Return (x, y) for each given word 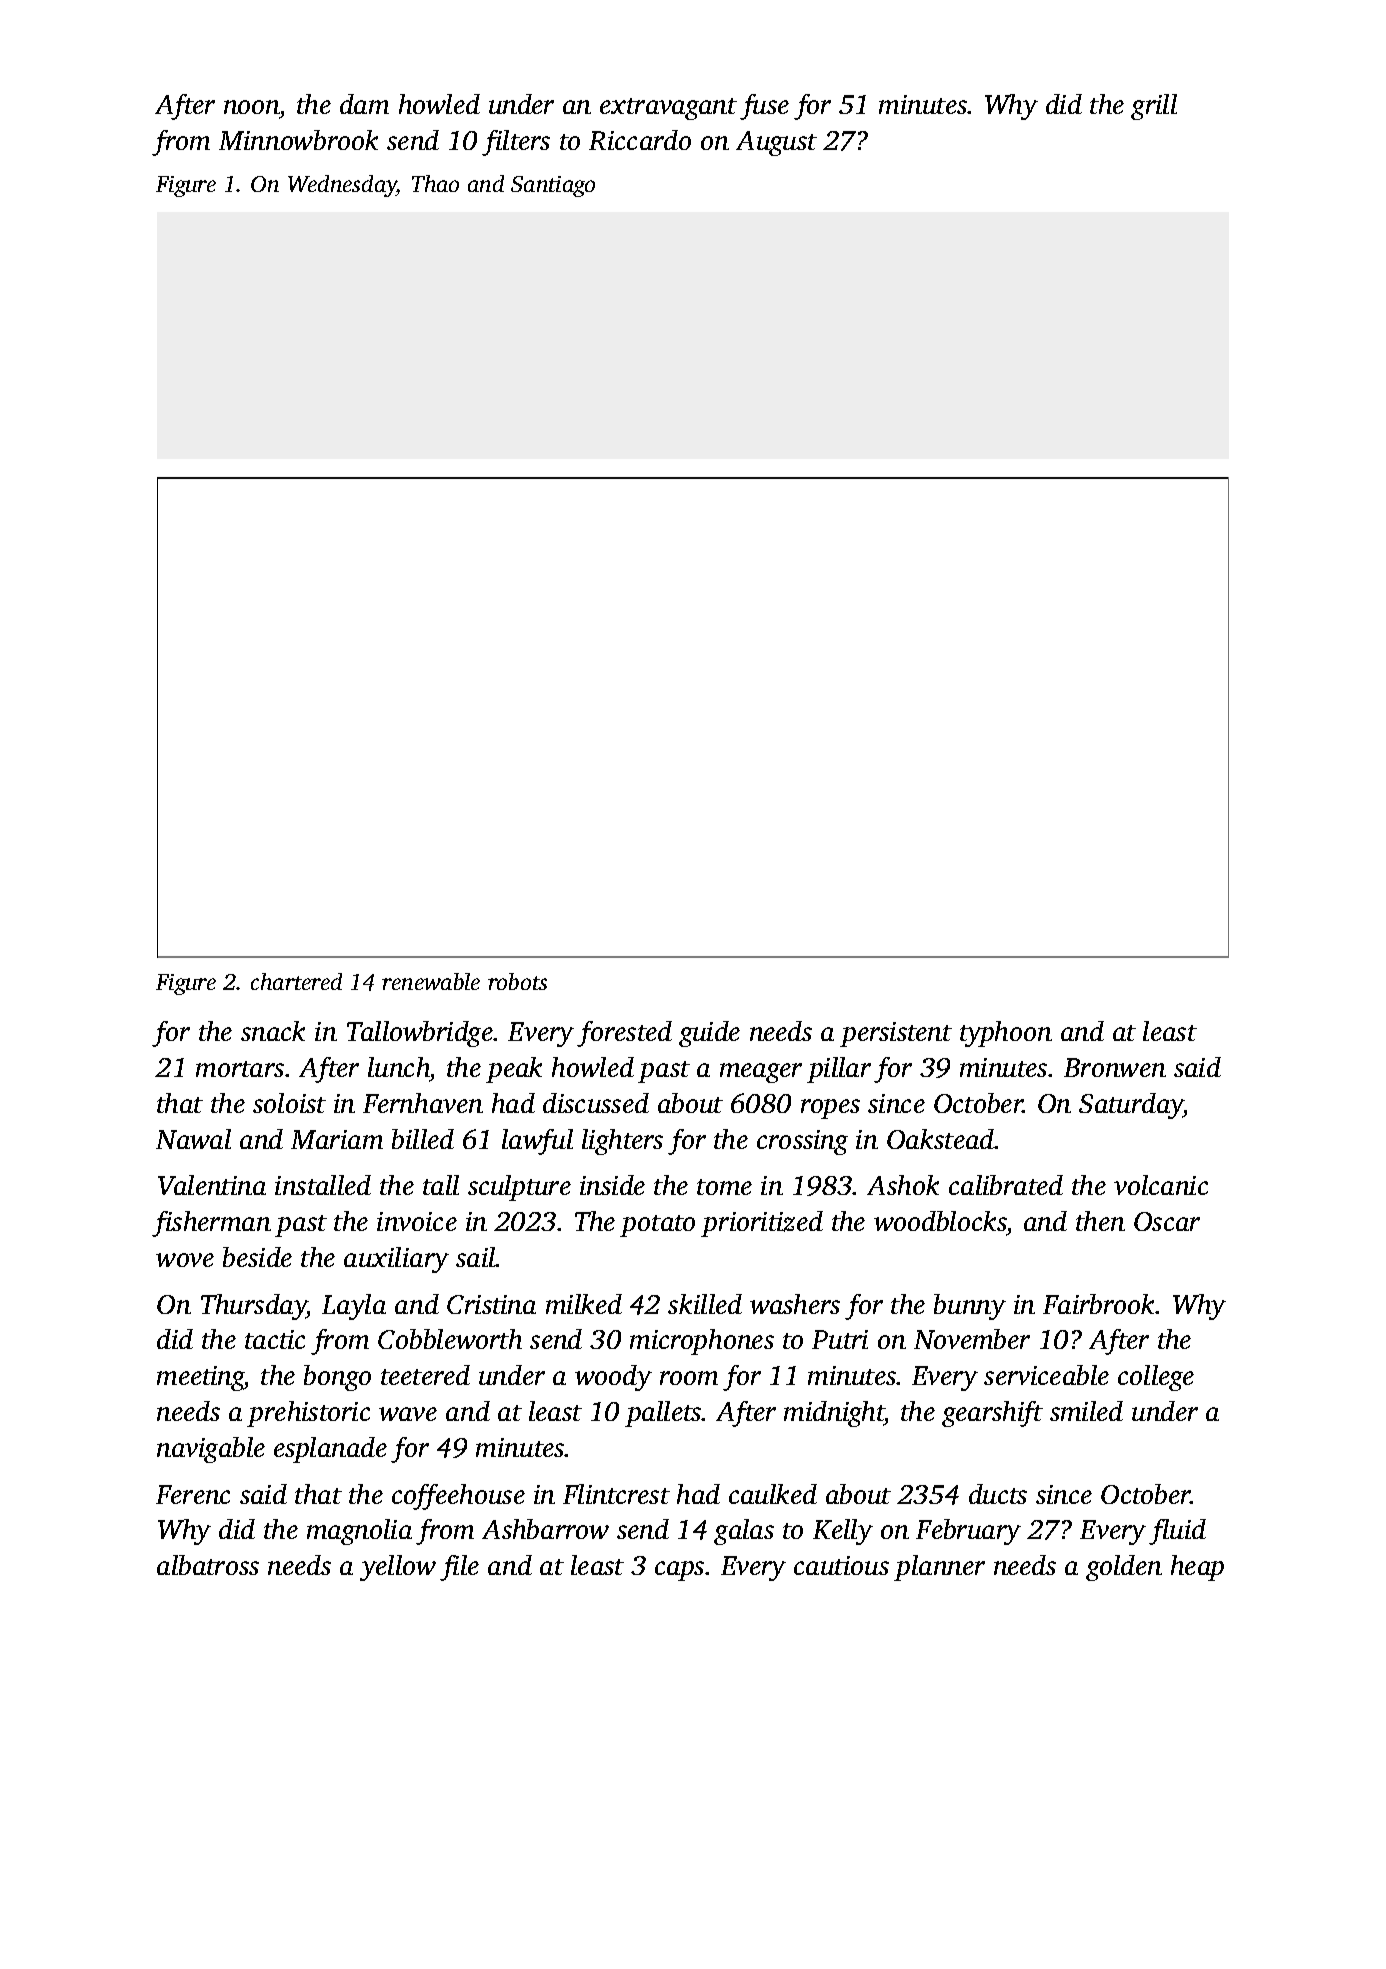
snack (273, 1031)
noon (252, 107)
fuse (764, 107)
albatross (208, 1565)
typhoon (1006, 1034)
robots (517, 981)
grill (1154, 107)
